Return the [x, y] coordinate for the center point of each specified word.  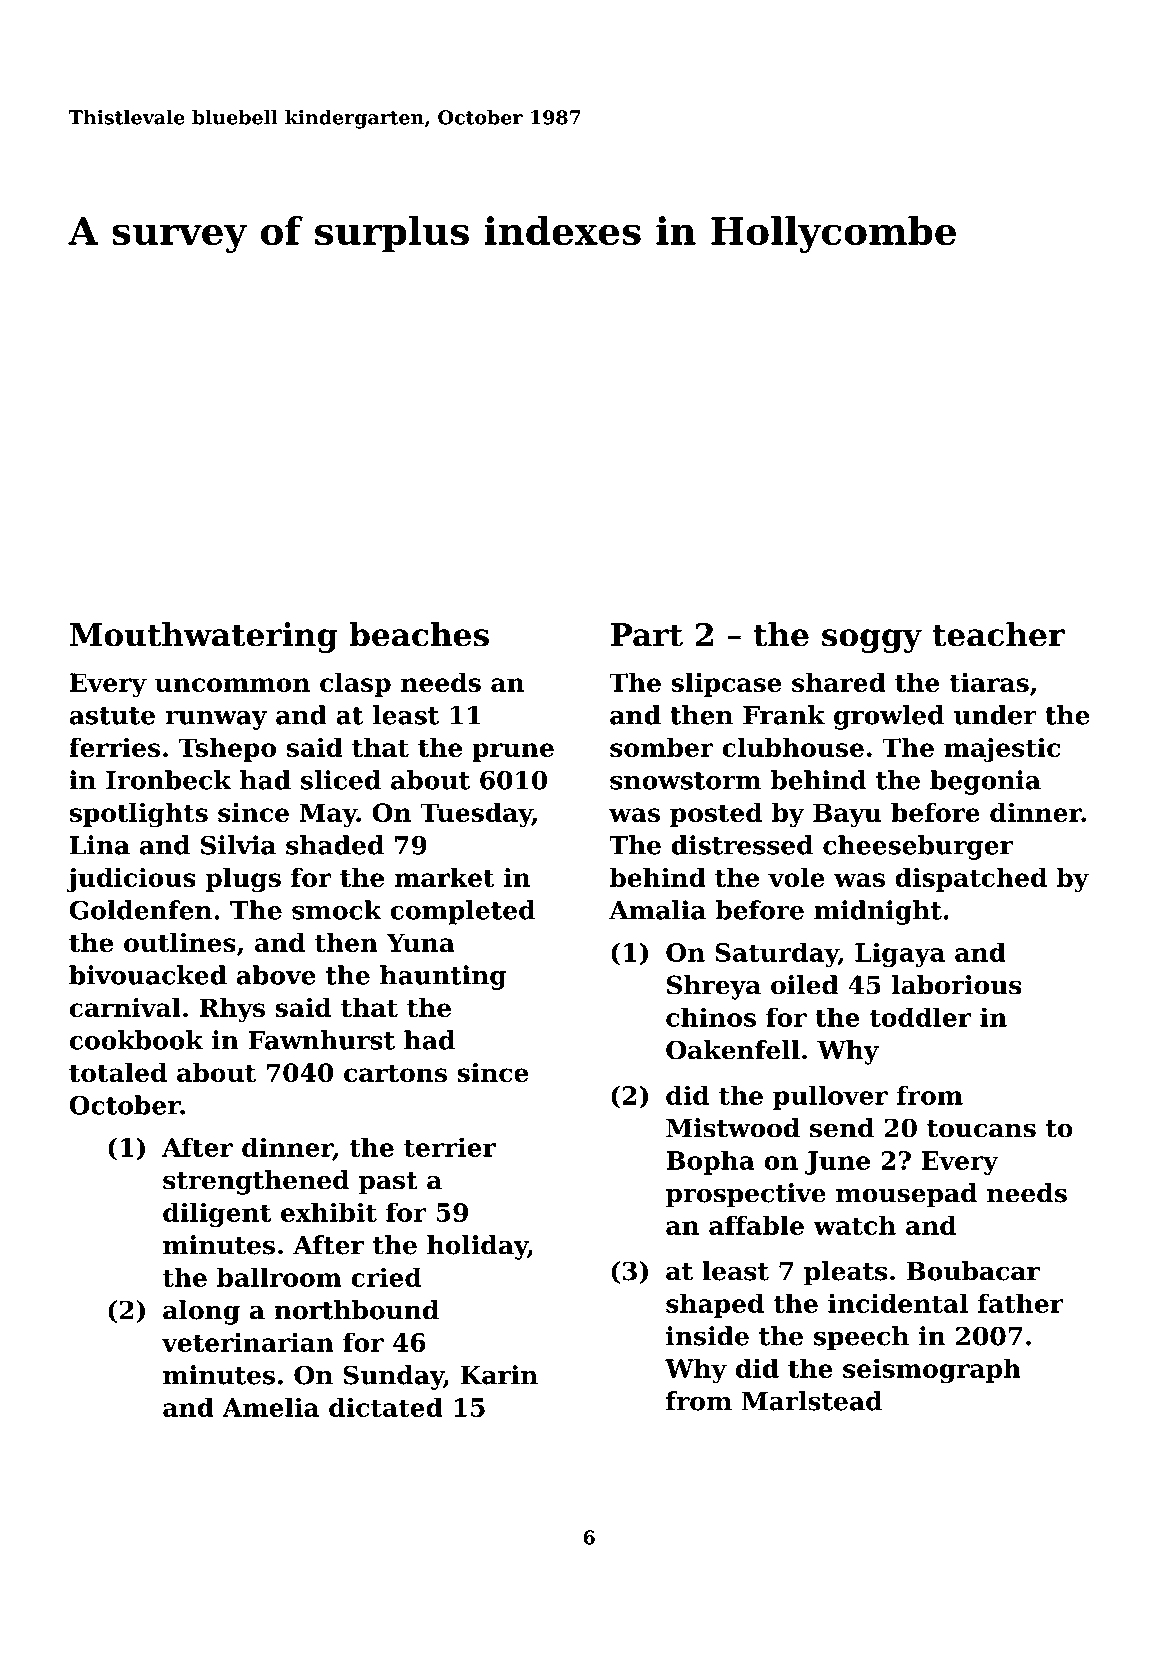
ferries [114, 747]
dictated [386, 1407]
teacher [998, 634]
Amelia [270, 1407]
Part [647, 635]
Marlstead [812, 1401]
